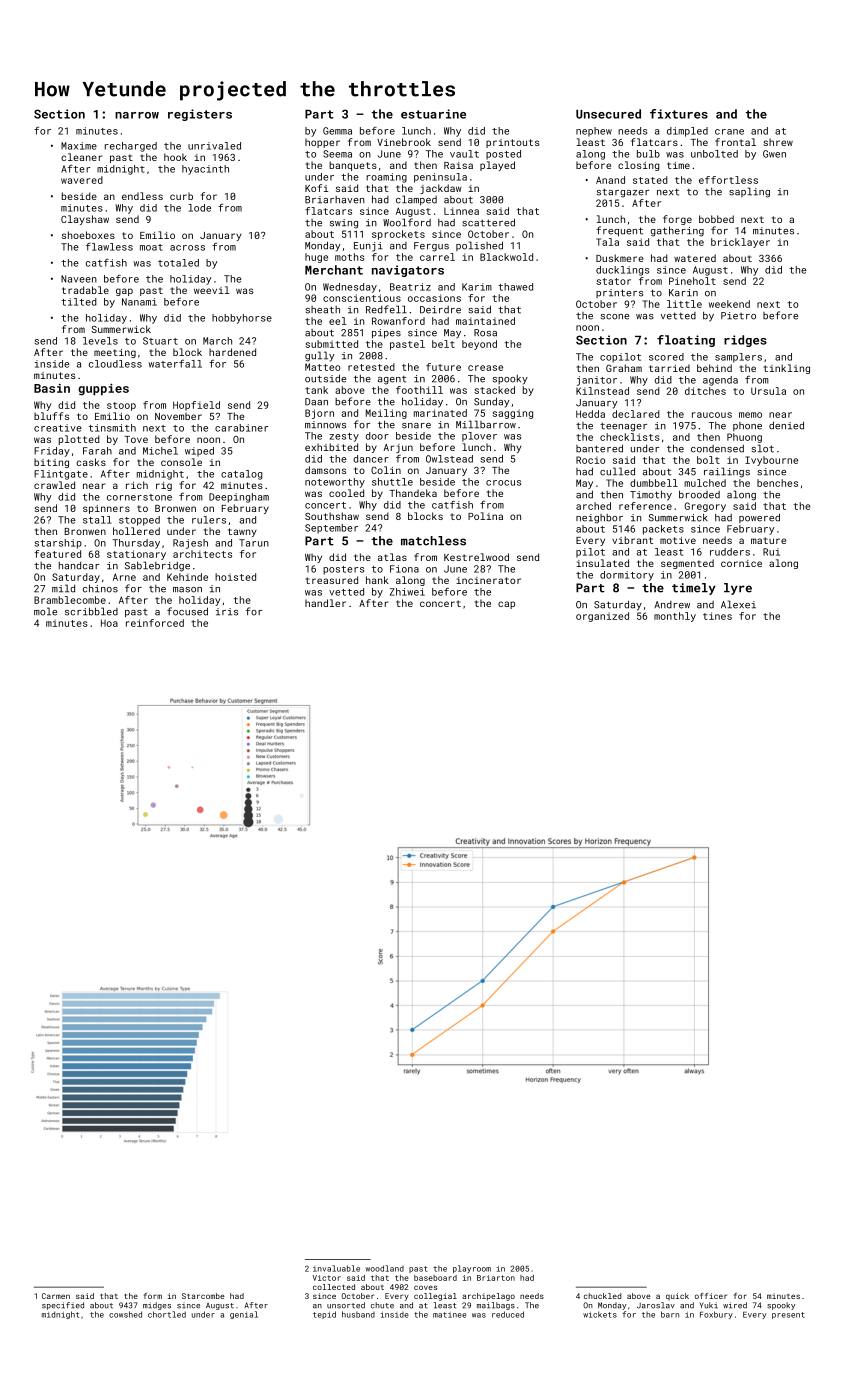 This screenshot has height=1400, width=849. I want to click on genial, so click(244, 1315).
